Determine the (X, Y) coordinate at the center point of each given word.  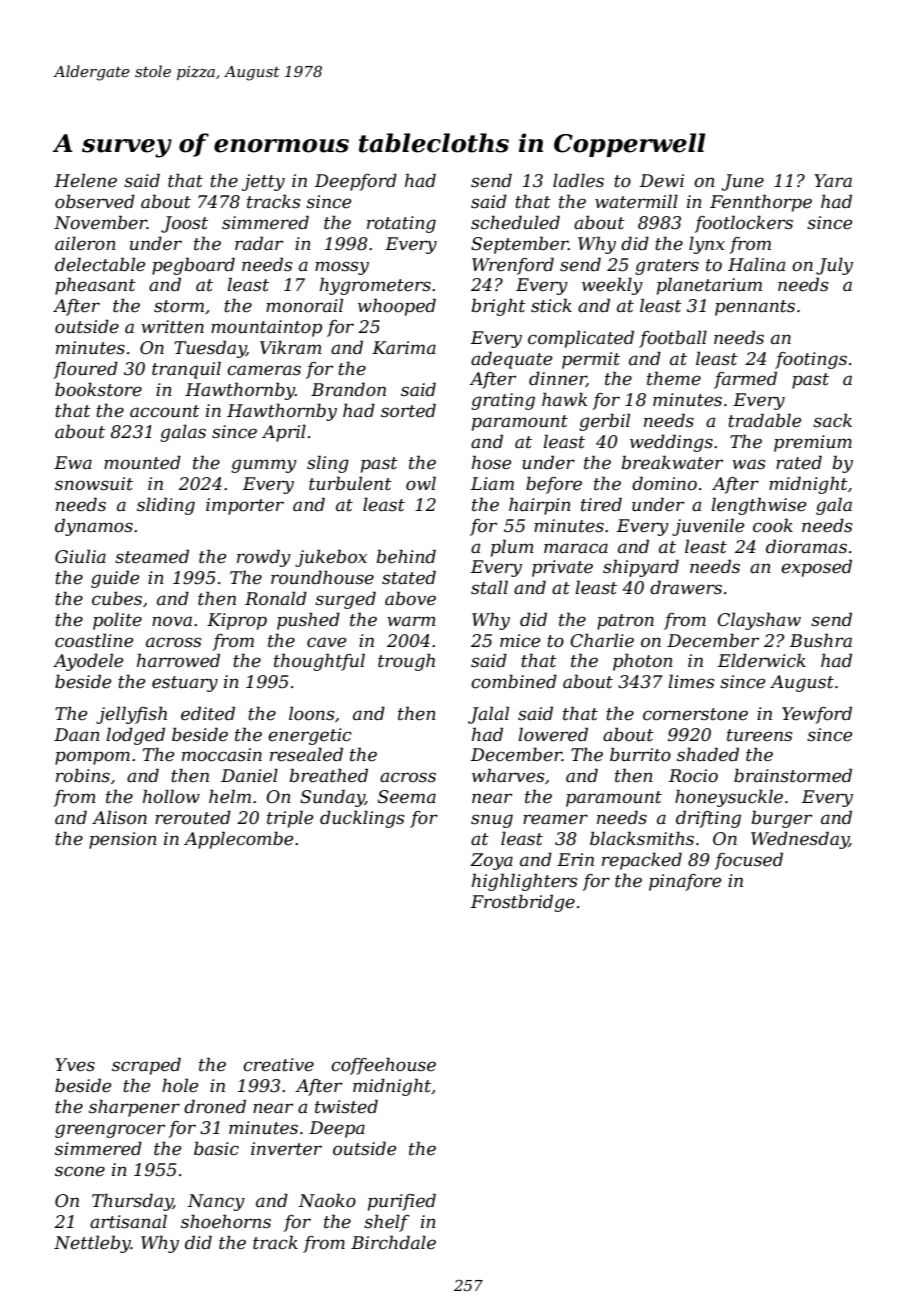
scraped (146, 1066)
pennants (755, 308)
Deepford (356, 182)
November (100, 222)
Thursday (132, 1202)
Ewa (73, 462)
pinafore (685, 882)
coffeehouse (383, 1066)
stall (489, 587)
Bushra (821, 640)
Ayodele (88, 662)
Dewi (662, 181)
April (284, 433)
